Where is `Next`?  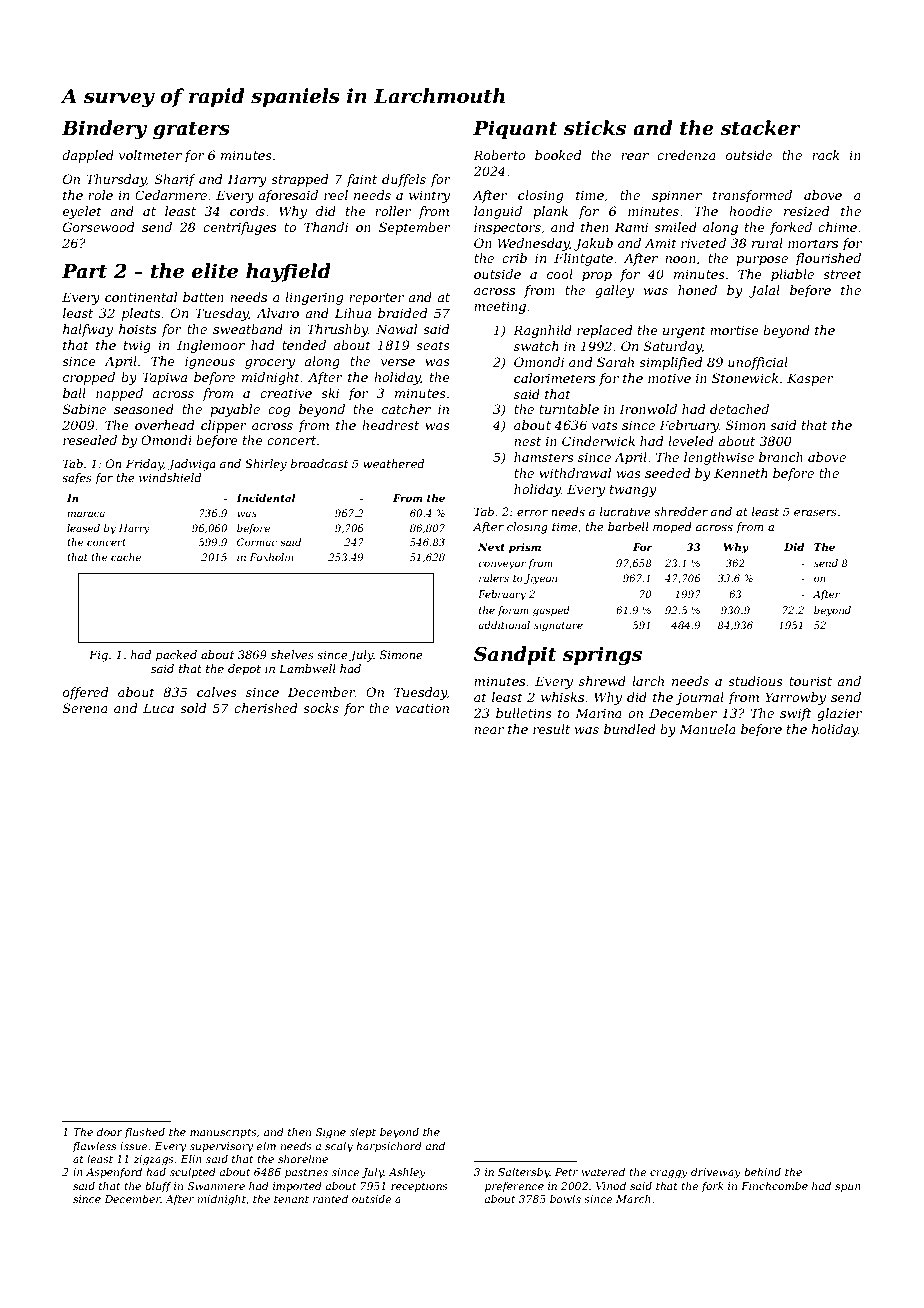 Next is located at coordinates (491, 547).
